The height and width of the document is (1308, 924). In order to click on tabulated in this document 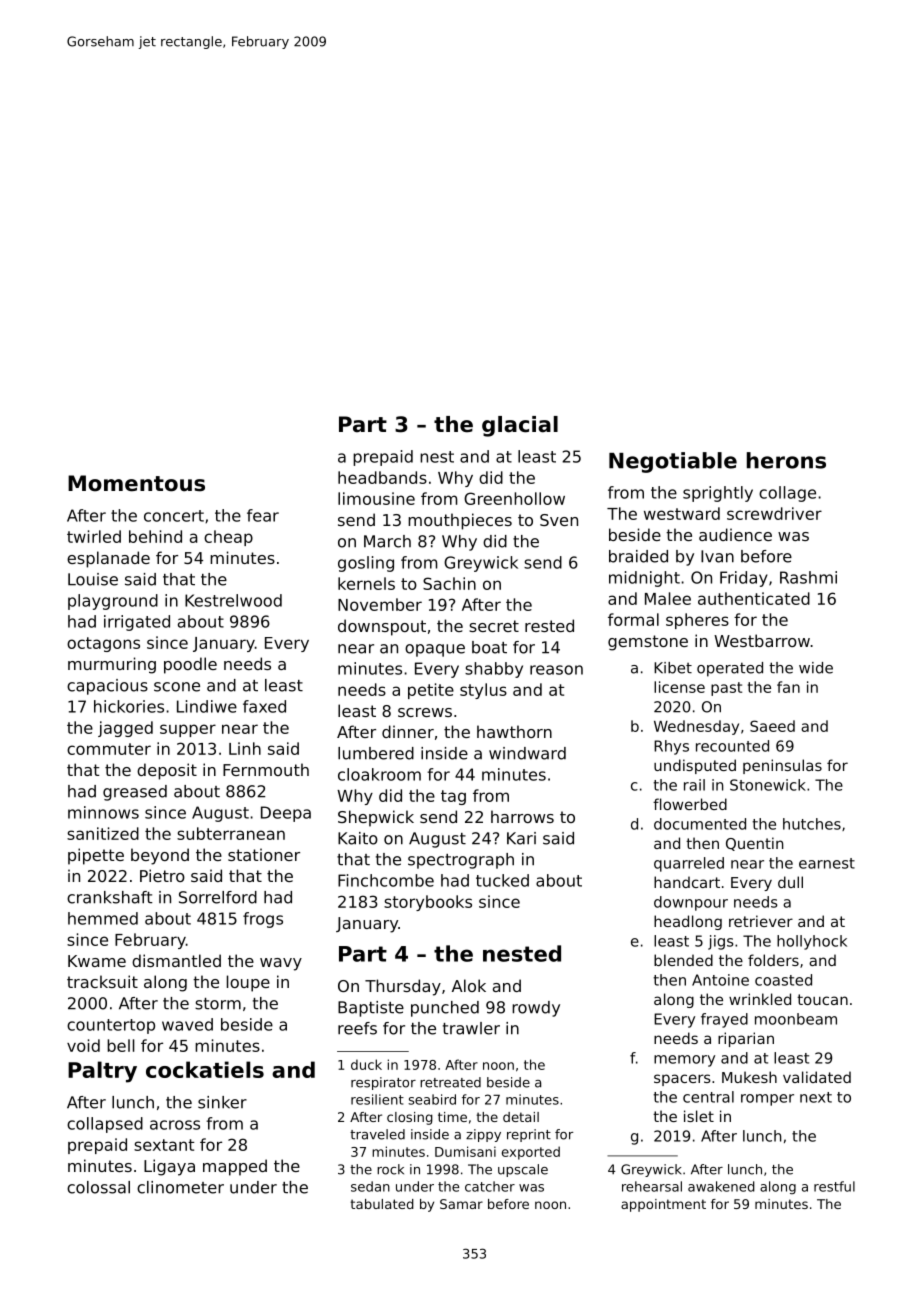, I will do `click(382, 1204)`.
